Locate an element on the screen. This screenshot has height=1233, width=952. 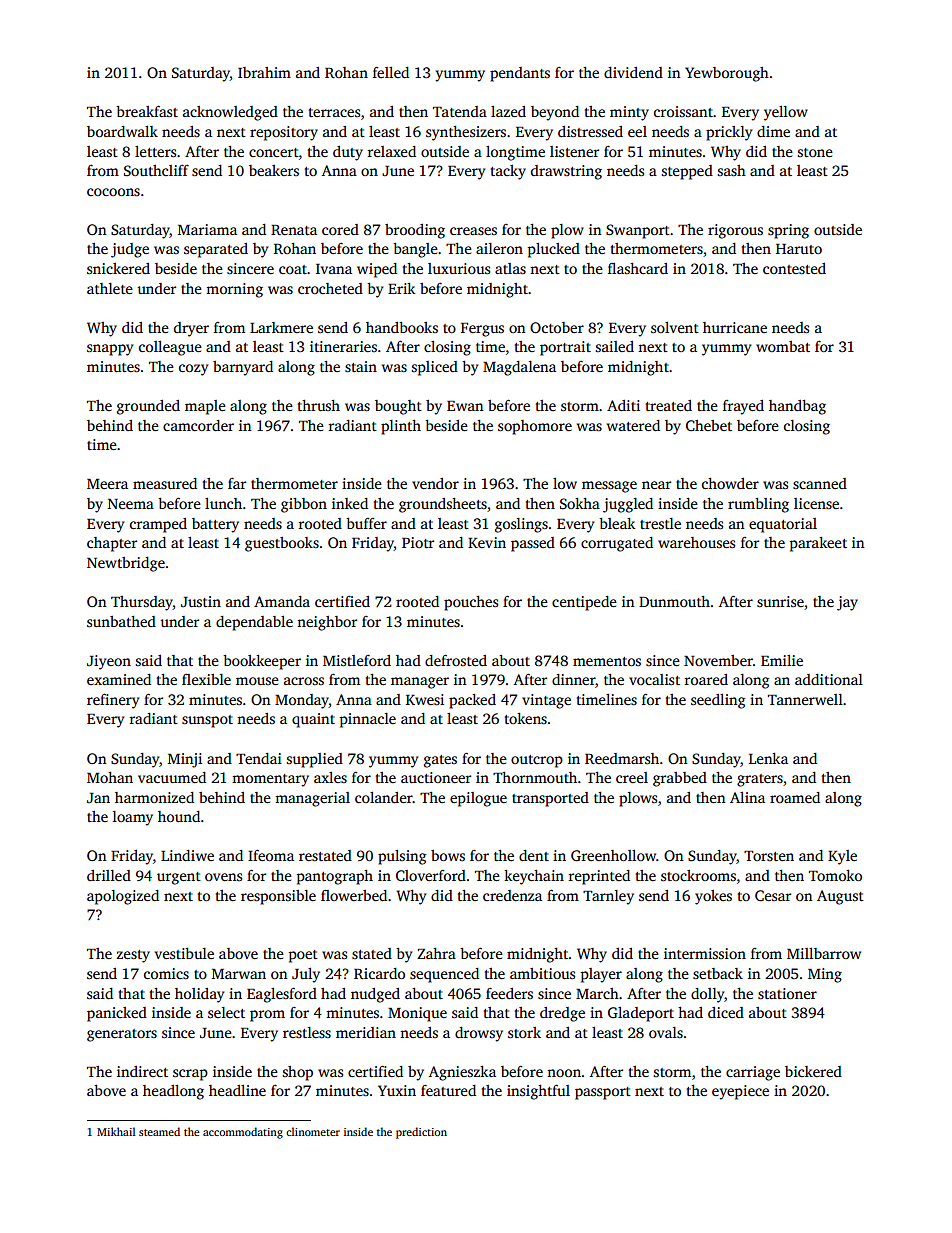
clinometer is located at coordinates (313, 1131).
